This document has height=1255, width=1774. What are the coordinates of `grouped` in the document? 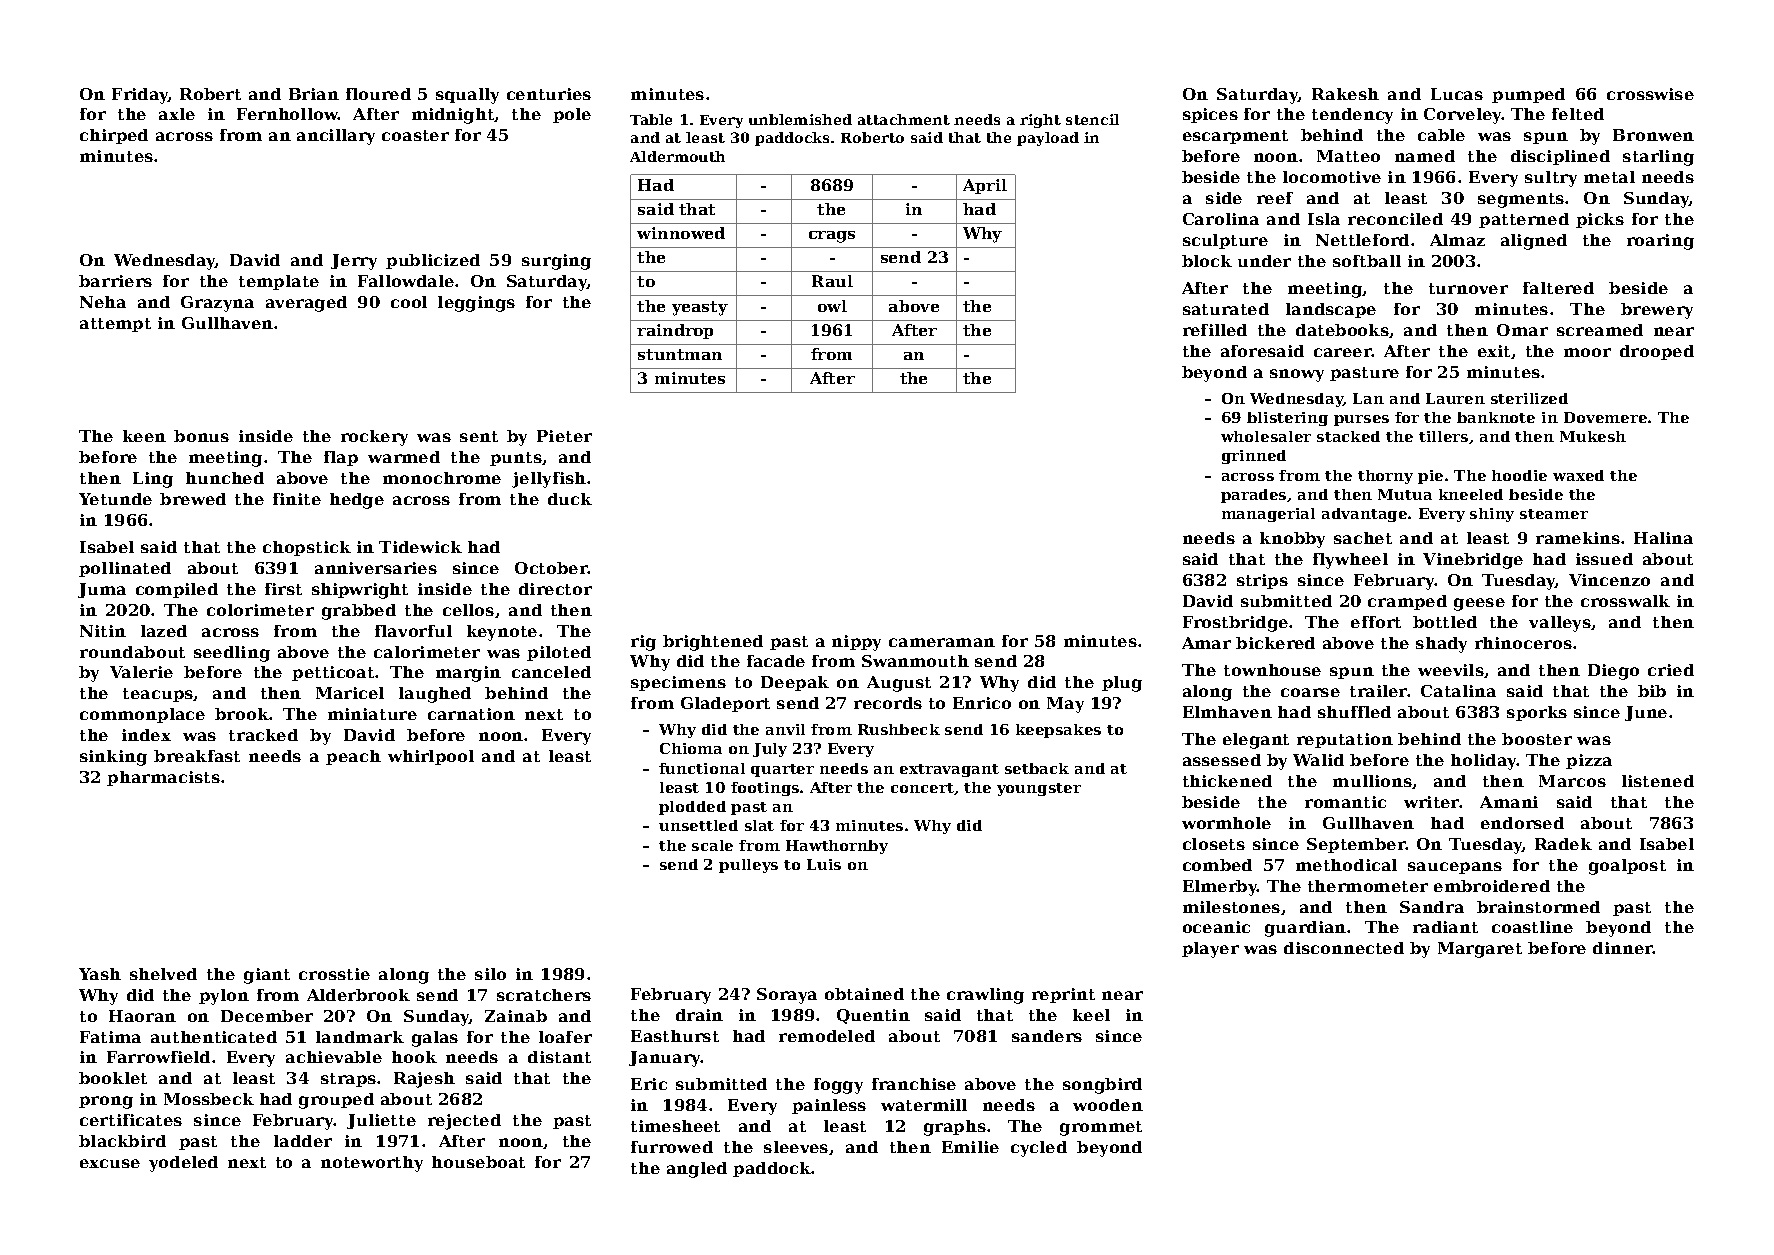 It's located at (336, 1101).
